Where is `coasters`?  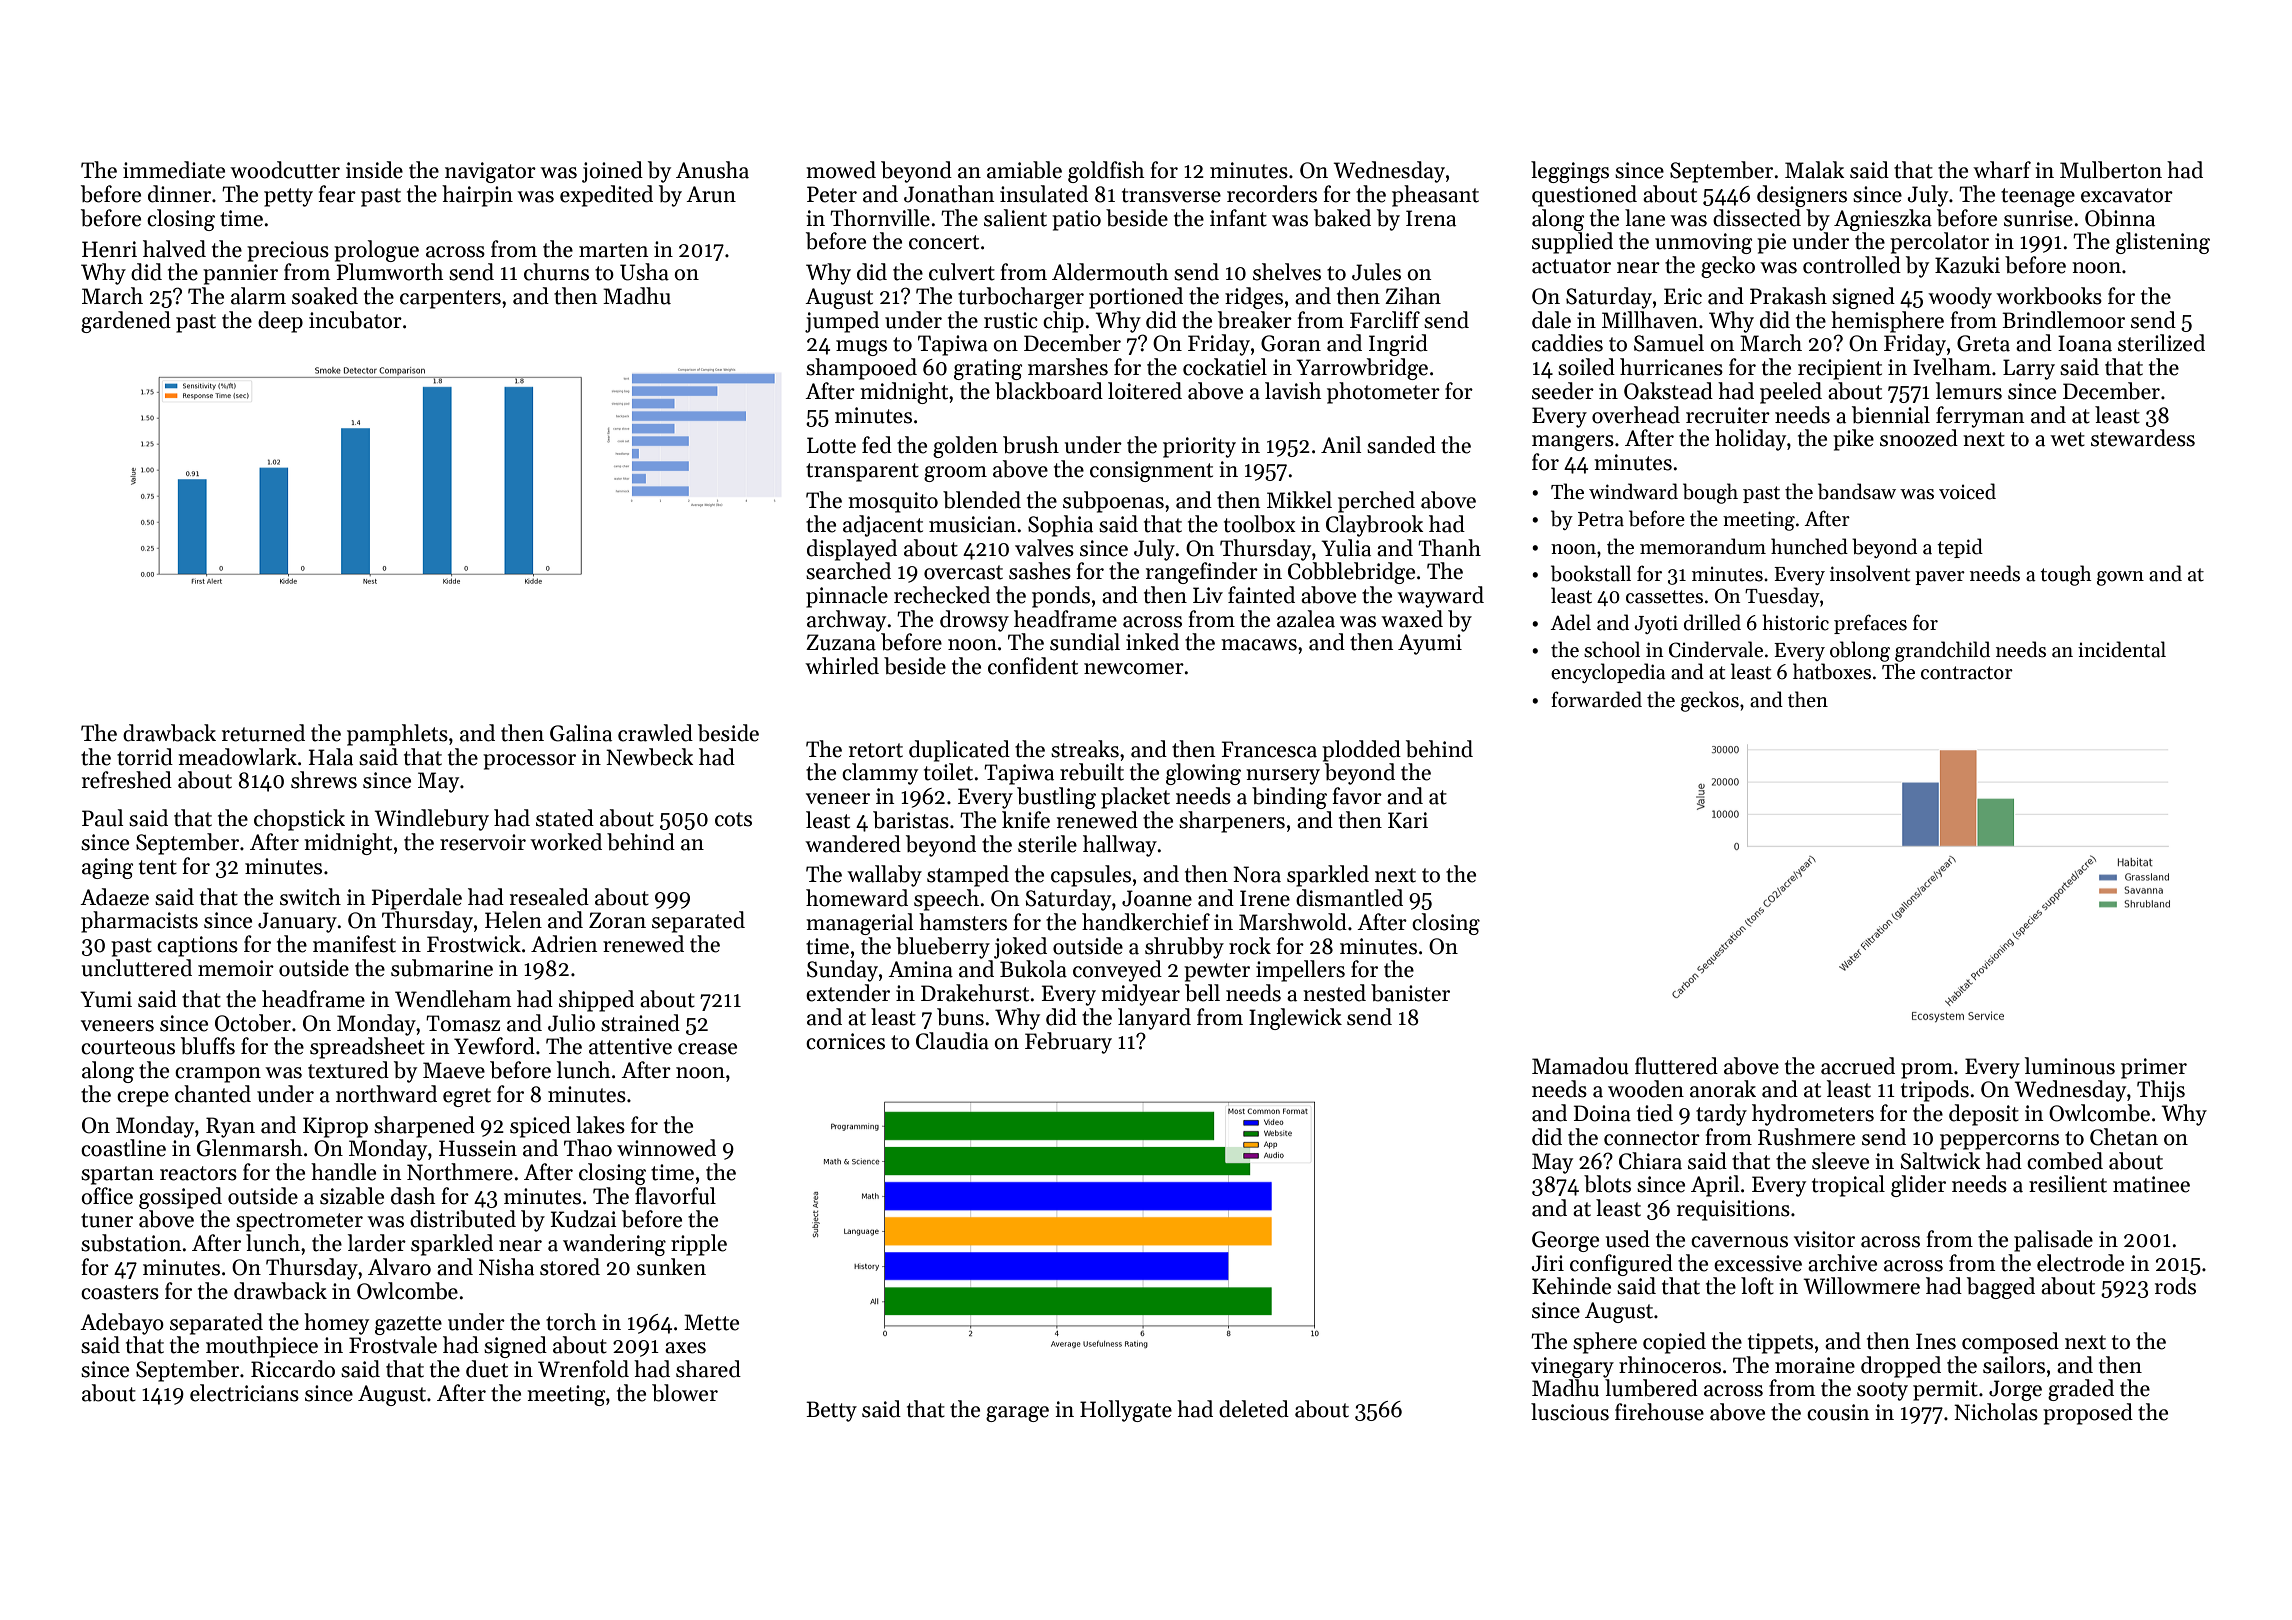 coasters is located at coordinates (120, 1292).
